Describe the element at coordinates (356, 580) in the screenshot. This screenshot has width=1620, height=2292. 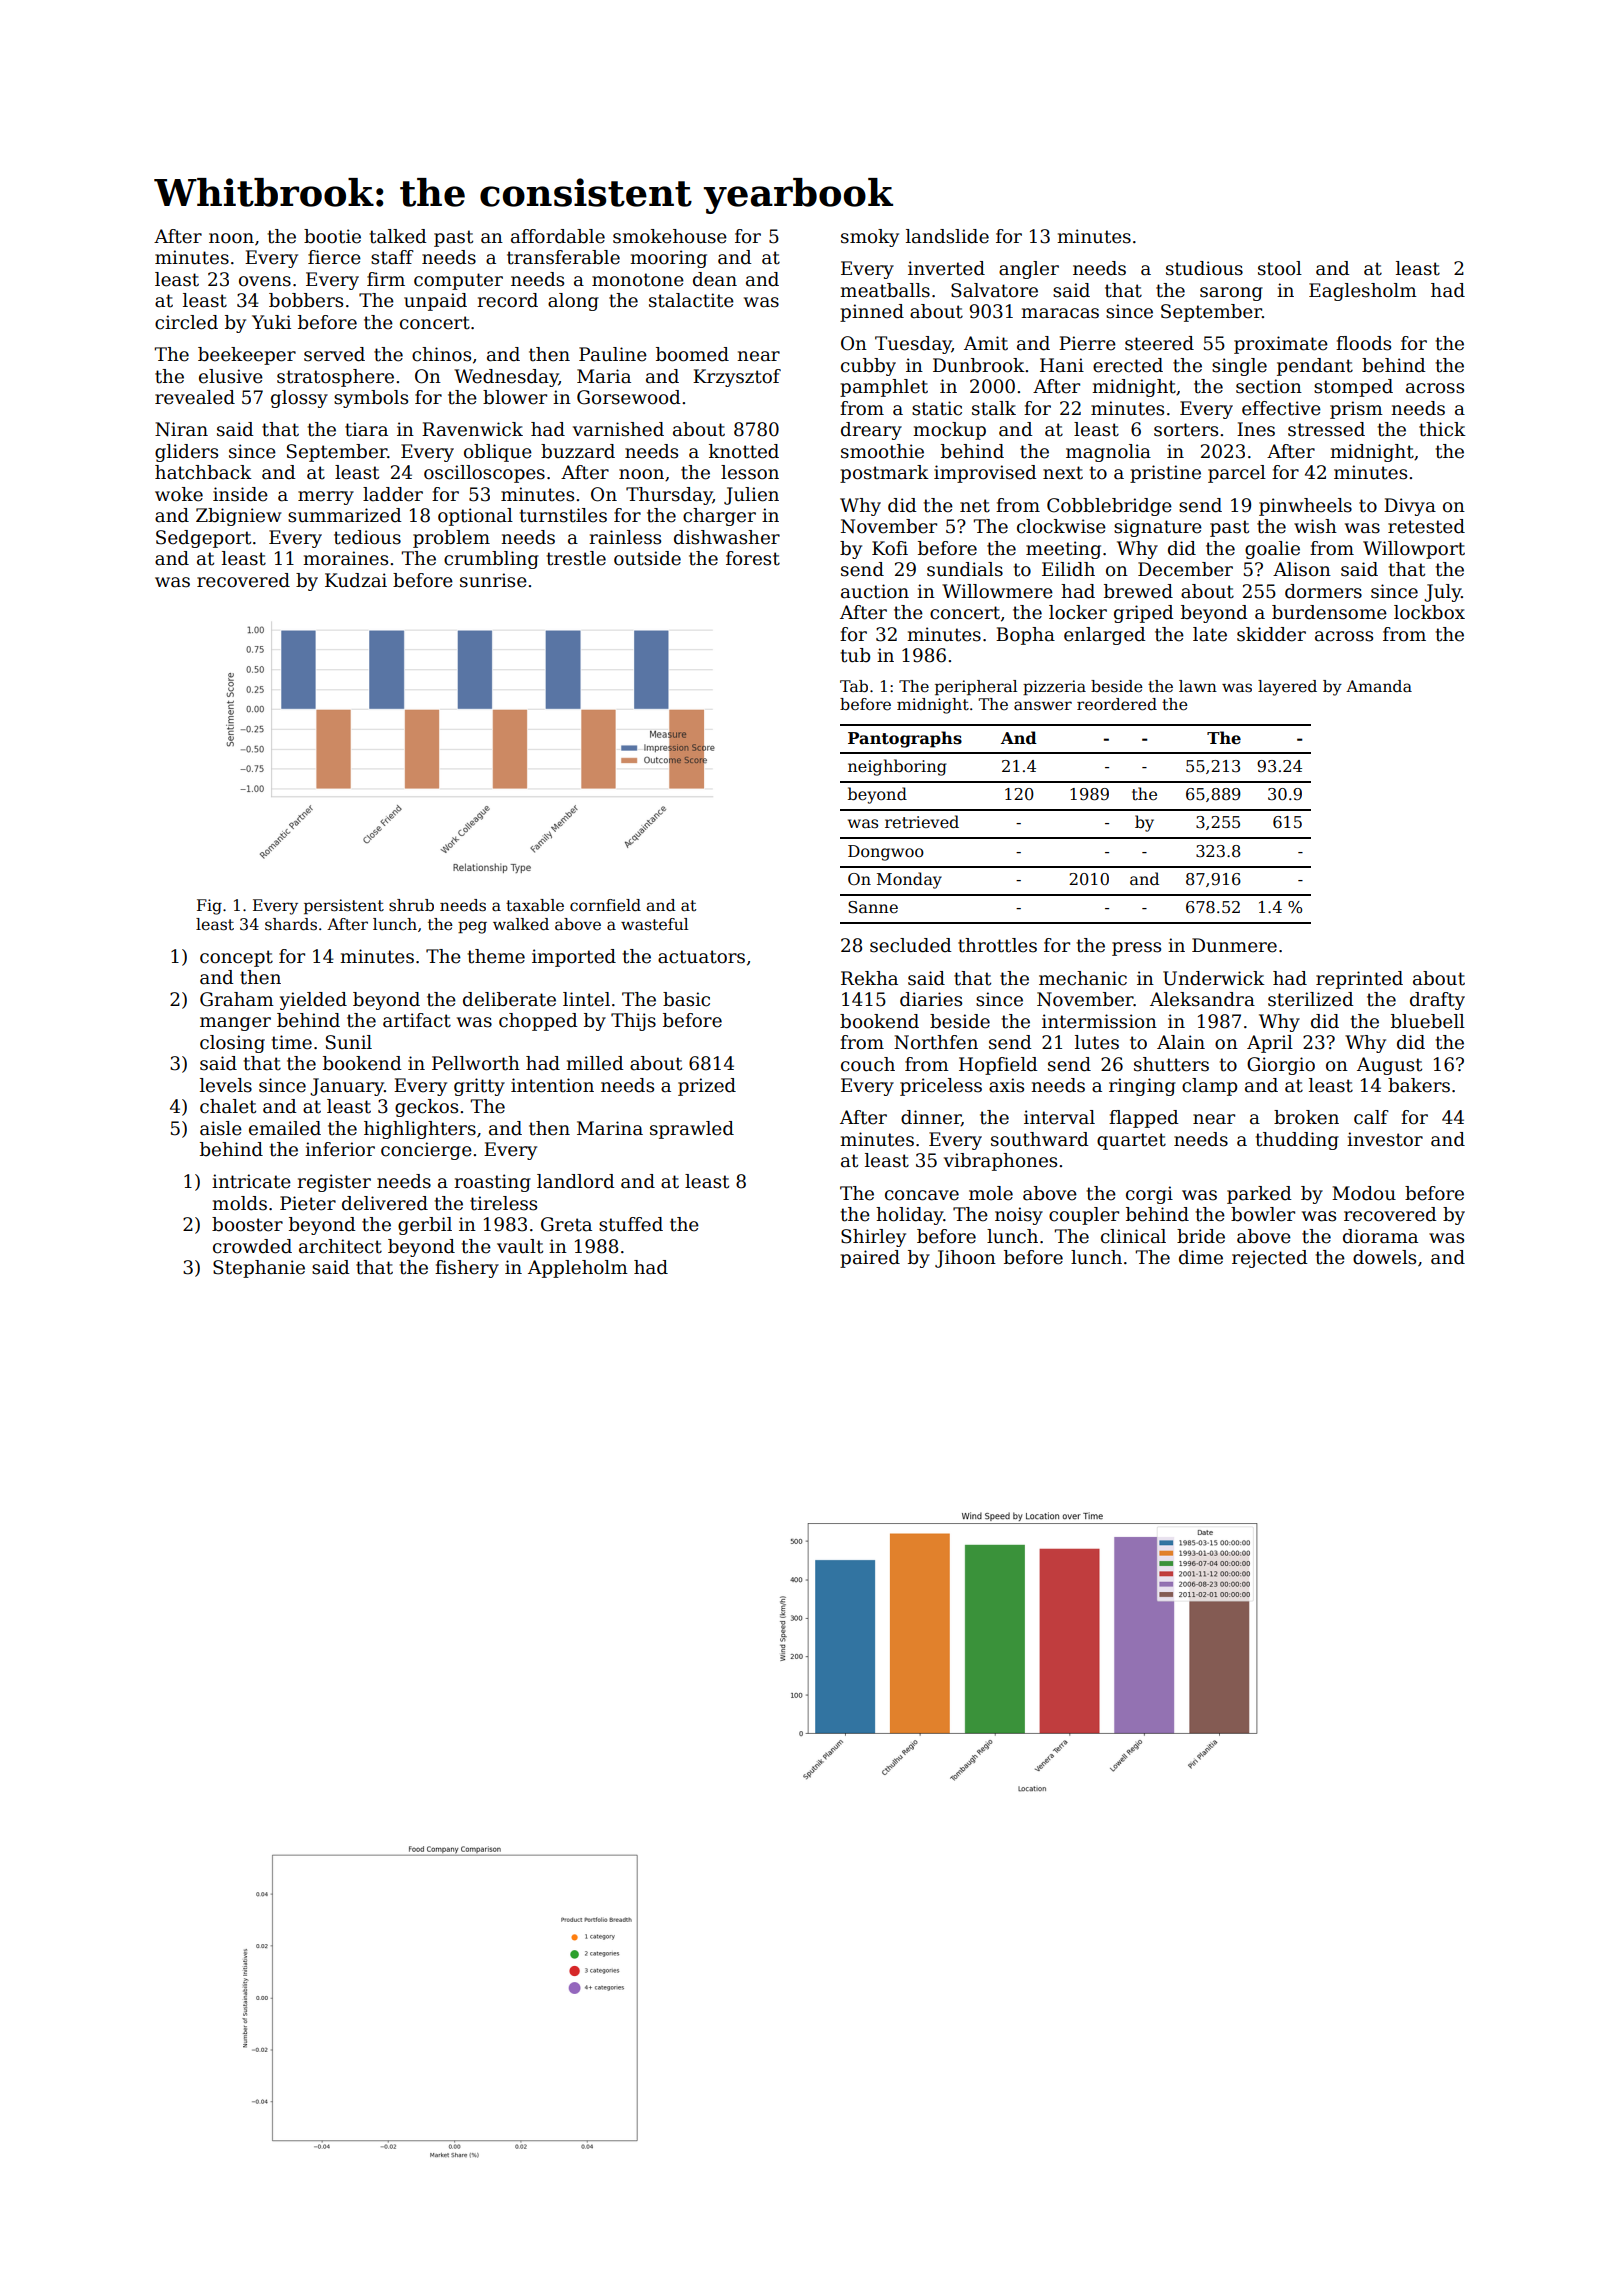
I see `Kudzai` at that location.
